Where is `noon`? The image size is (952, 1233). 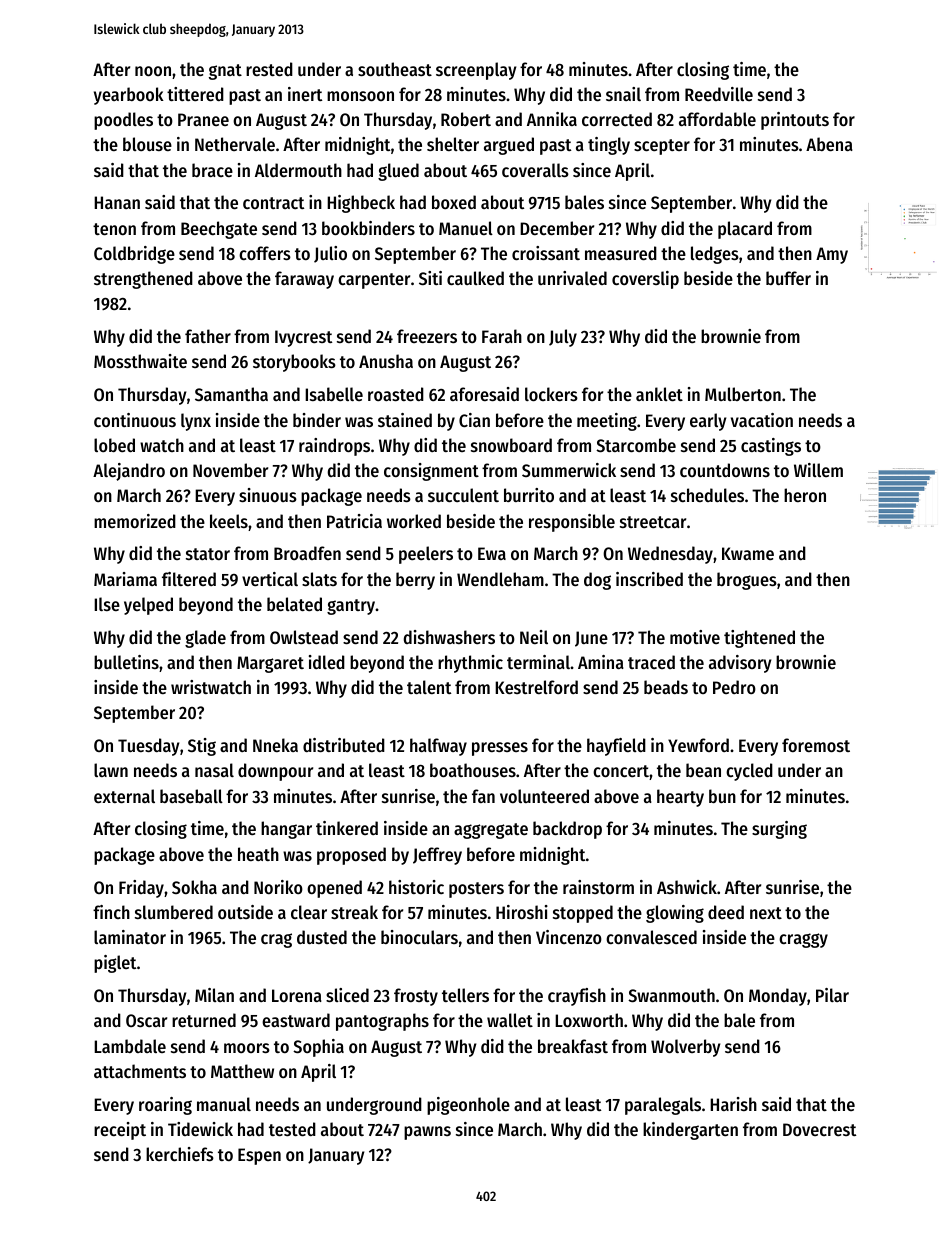
noon is located at coordinates (153, 71).
